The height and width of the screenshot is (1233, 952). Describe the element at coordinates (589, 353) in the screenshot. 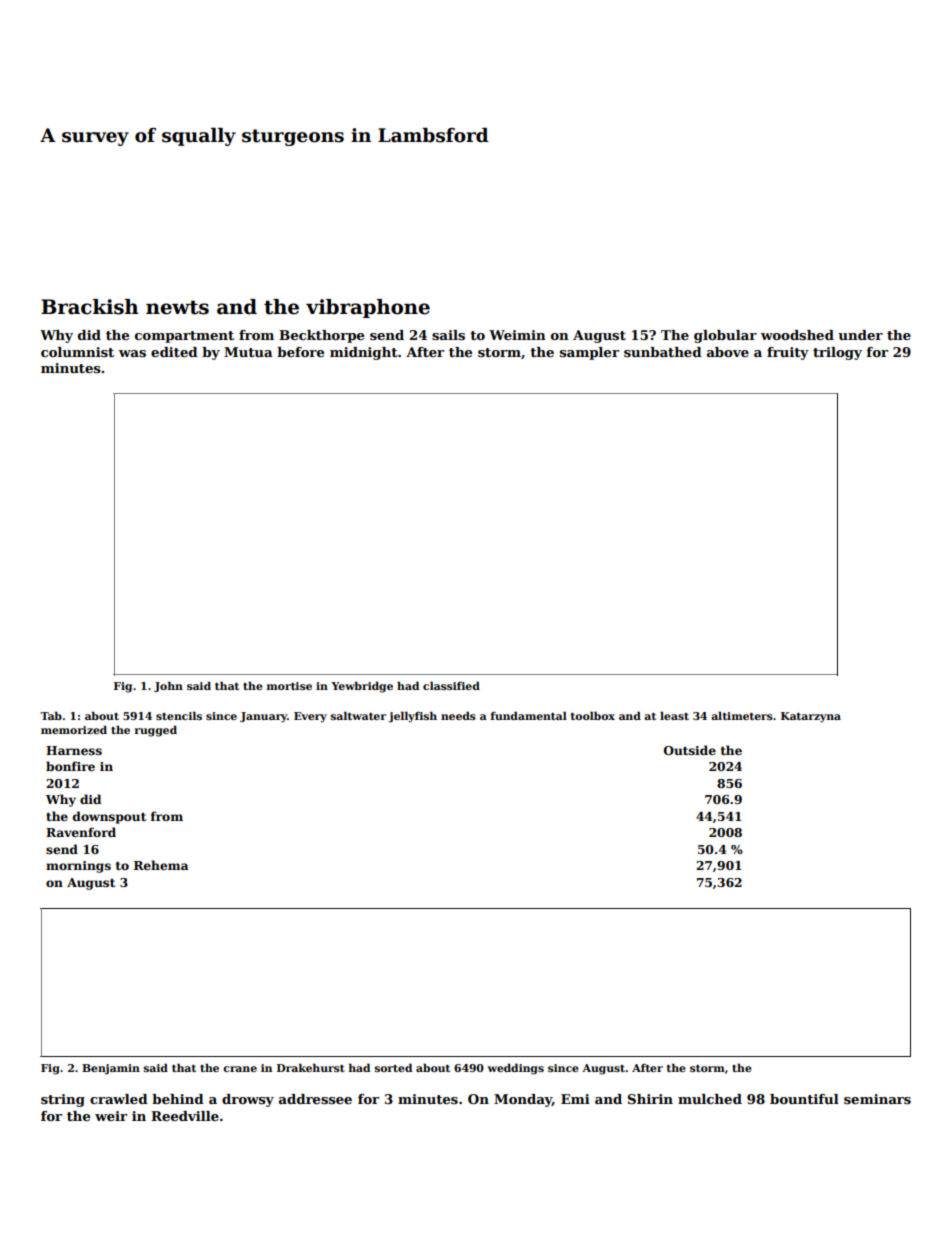

I see `sampler` at that location.
